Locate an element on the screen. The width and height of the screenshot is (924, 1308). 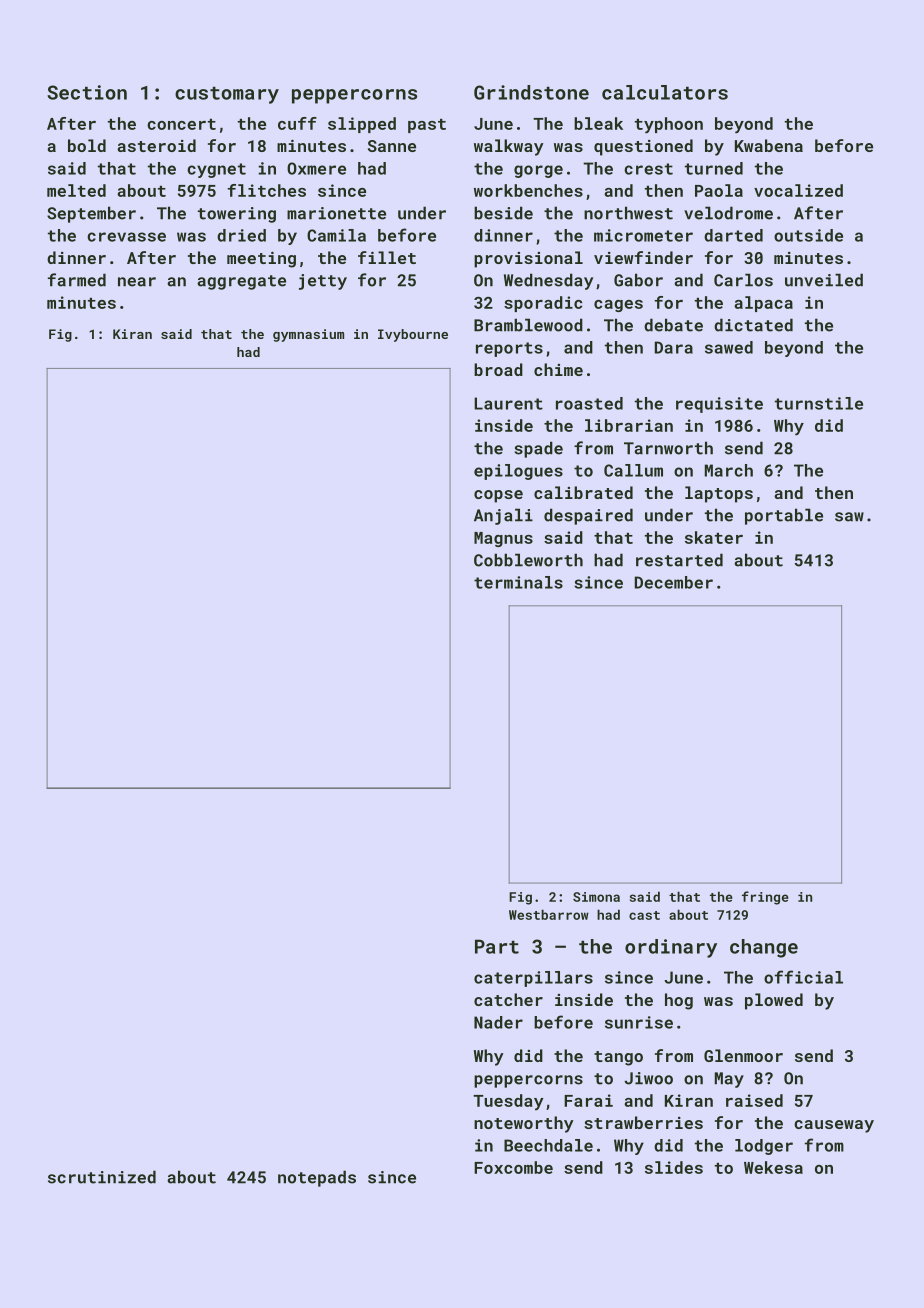
Cobbleworth is located at coordinates (528, 560).
